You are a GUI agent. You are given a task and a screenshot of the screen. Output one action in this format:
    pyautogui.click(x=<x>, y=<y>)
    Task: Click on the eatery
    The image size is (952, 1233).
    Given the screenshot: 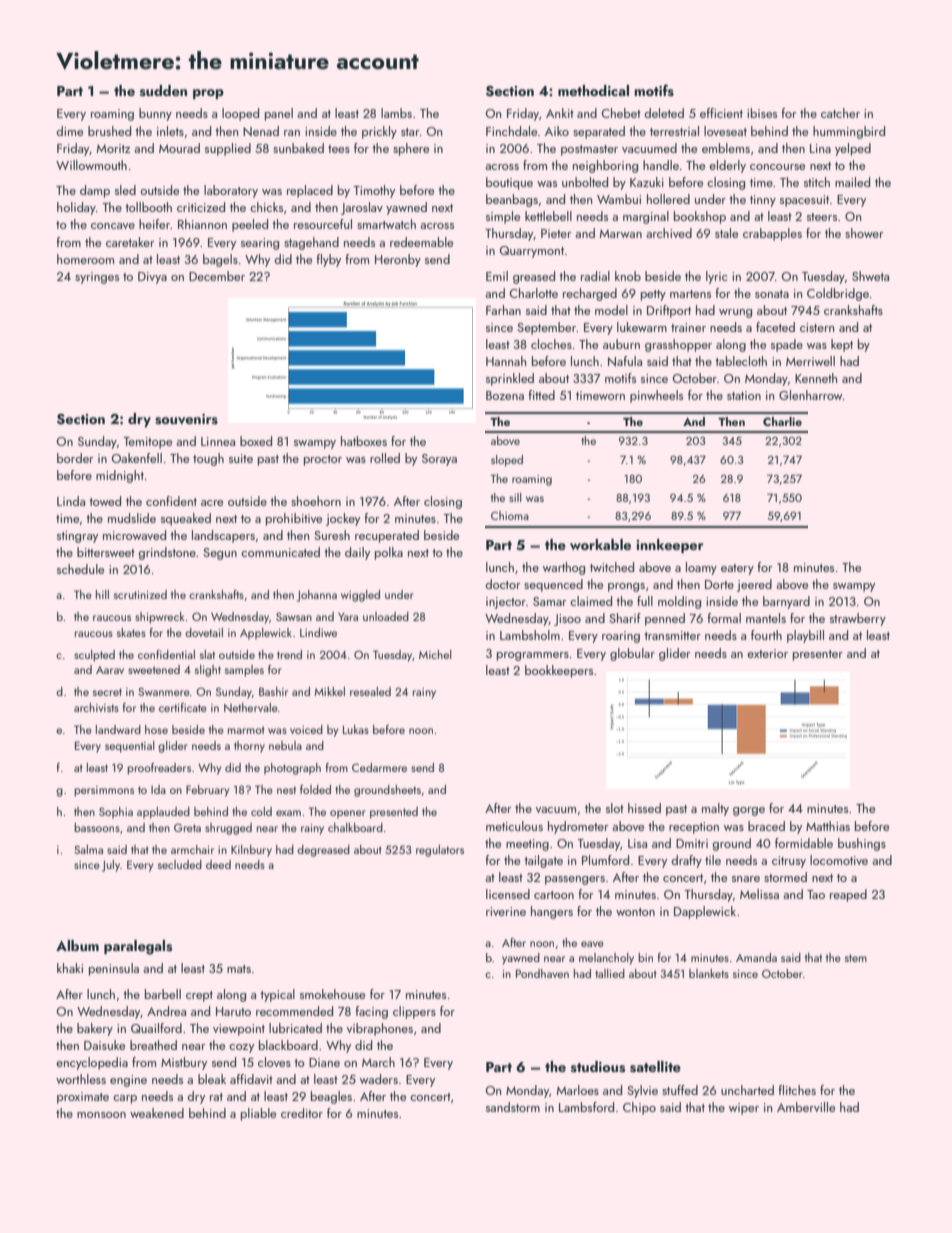 What is the action you would take?
    pyautogui.click(x=737, y=569)
